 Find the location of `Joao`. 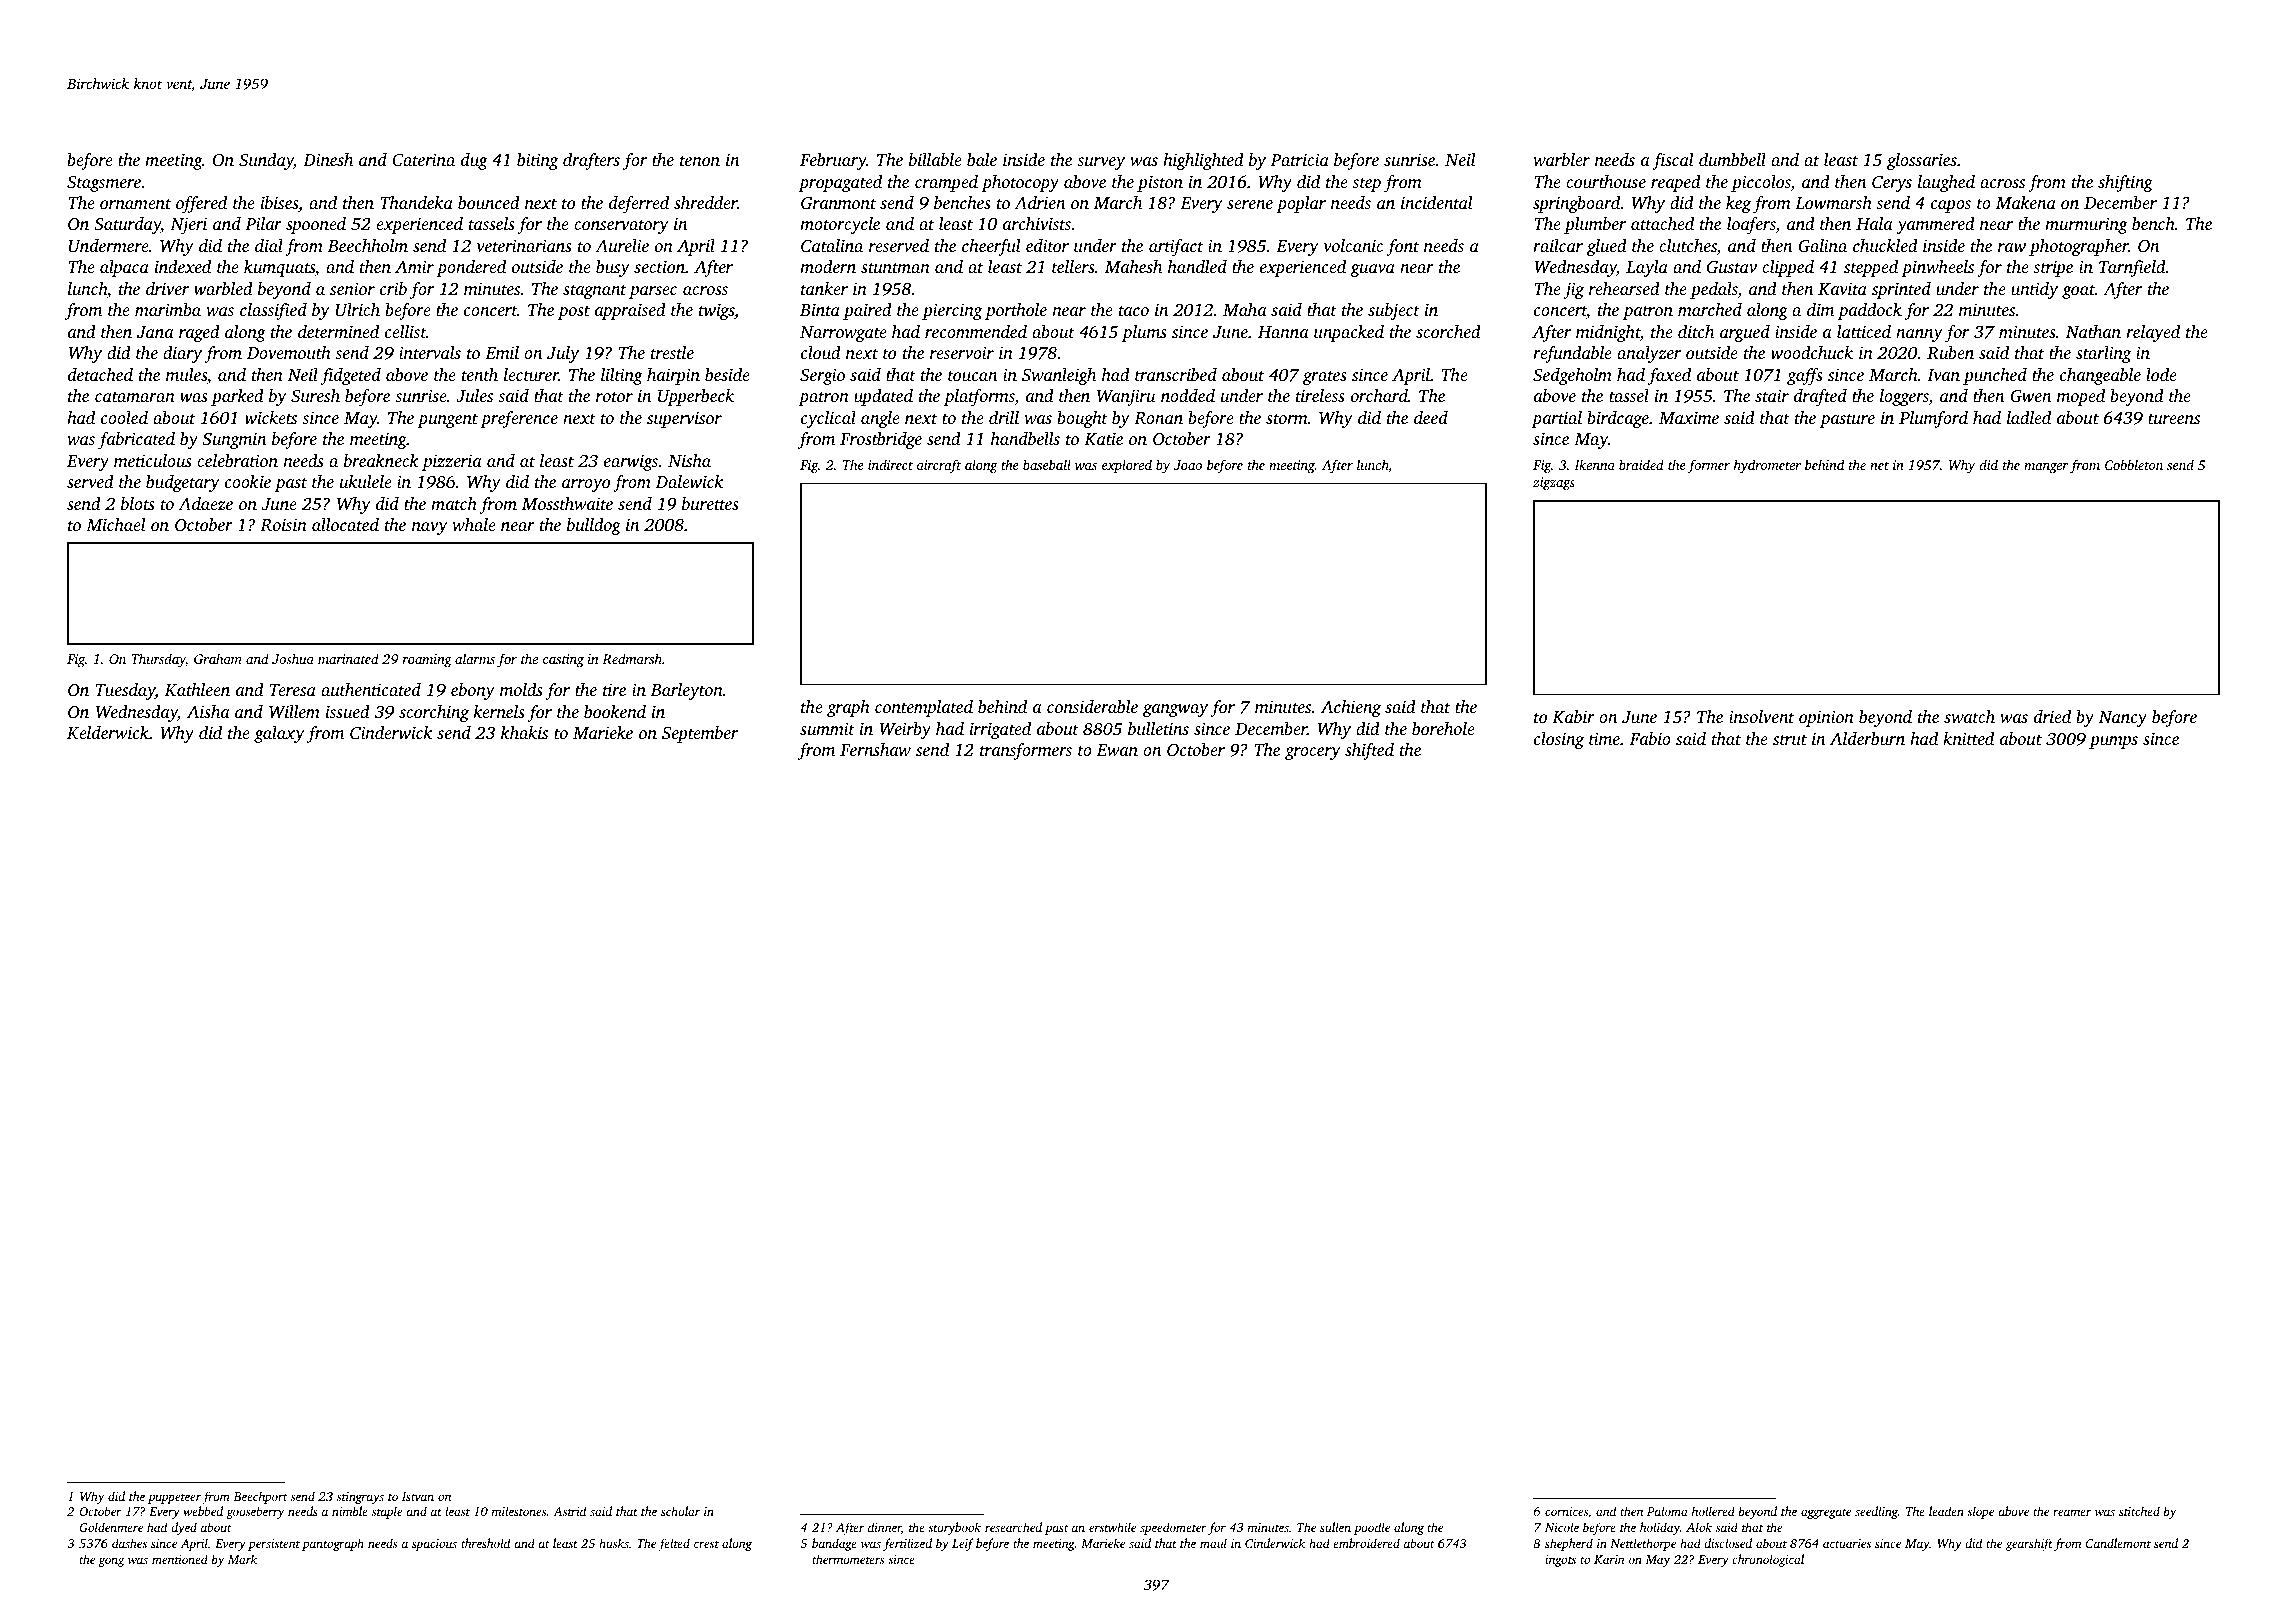

Joao is located at coordinates (1188, 465).
